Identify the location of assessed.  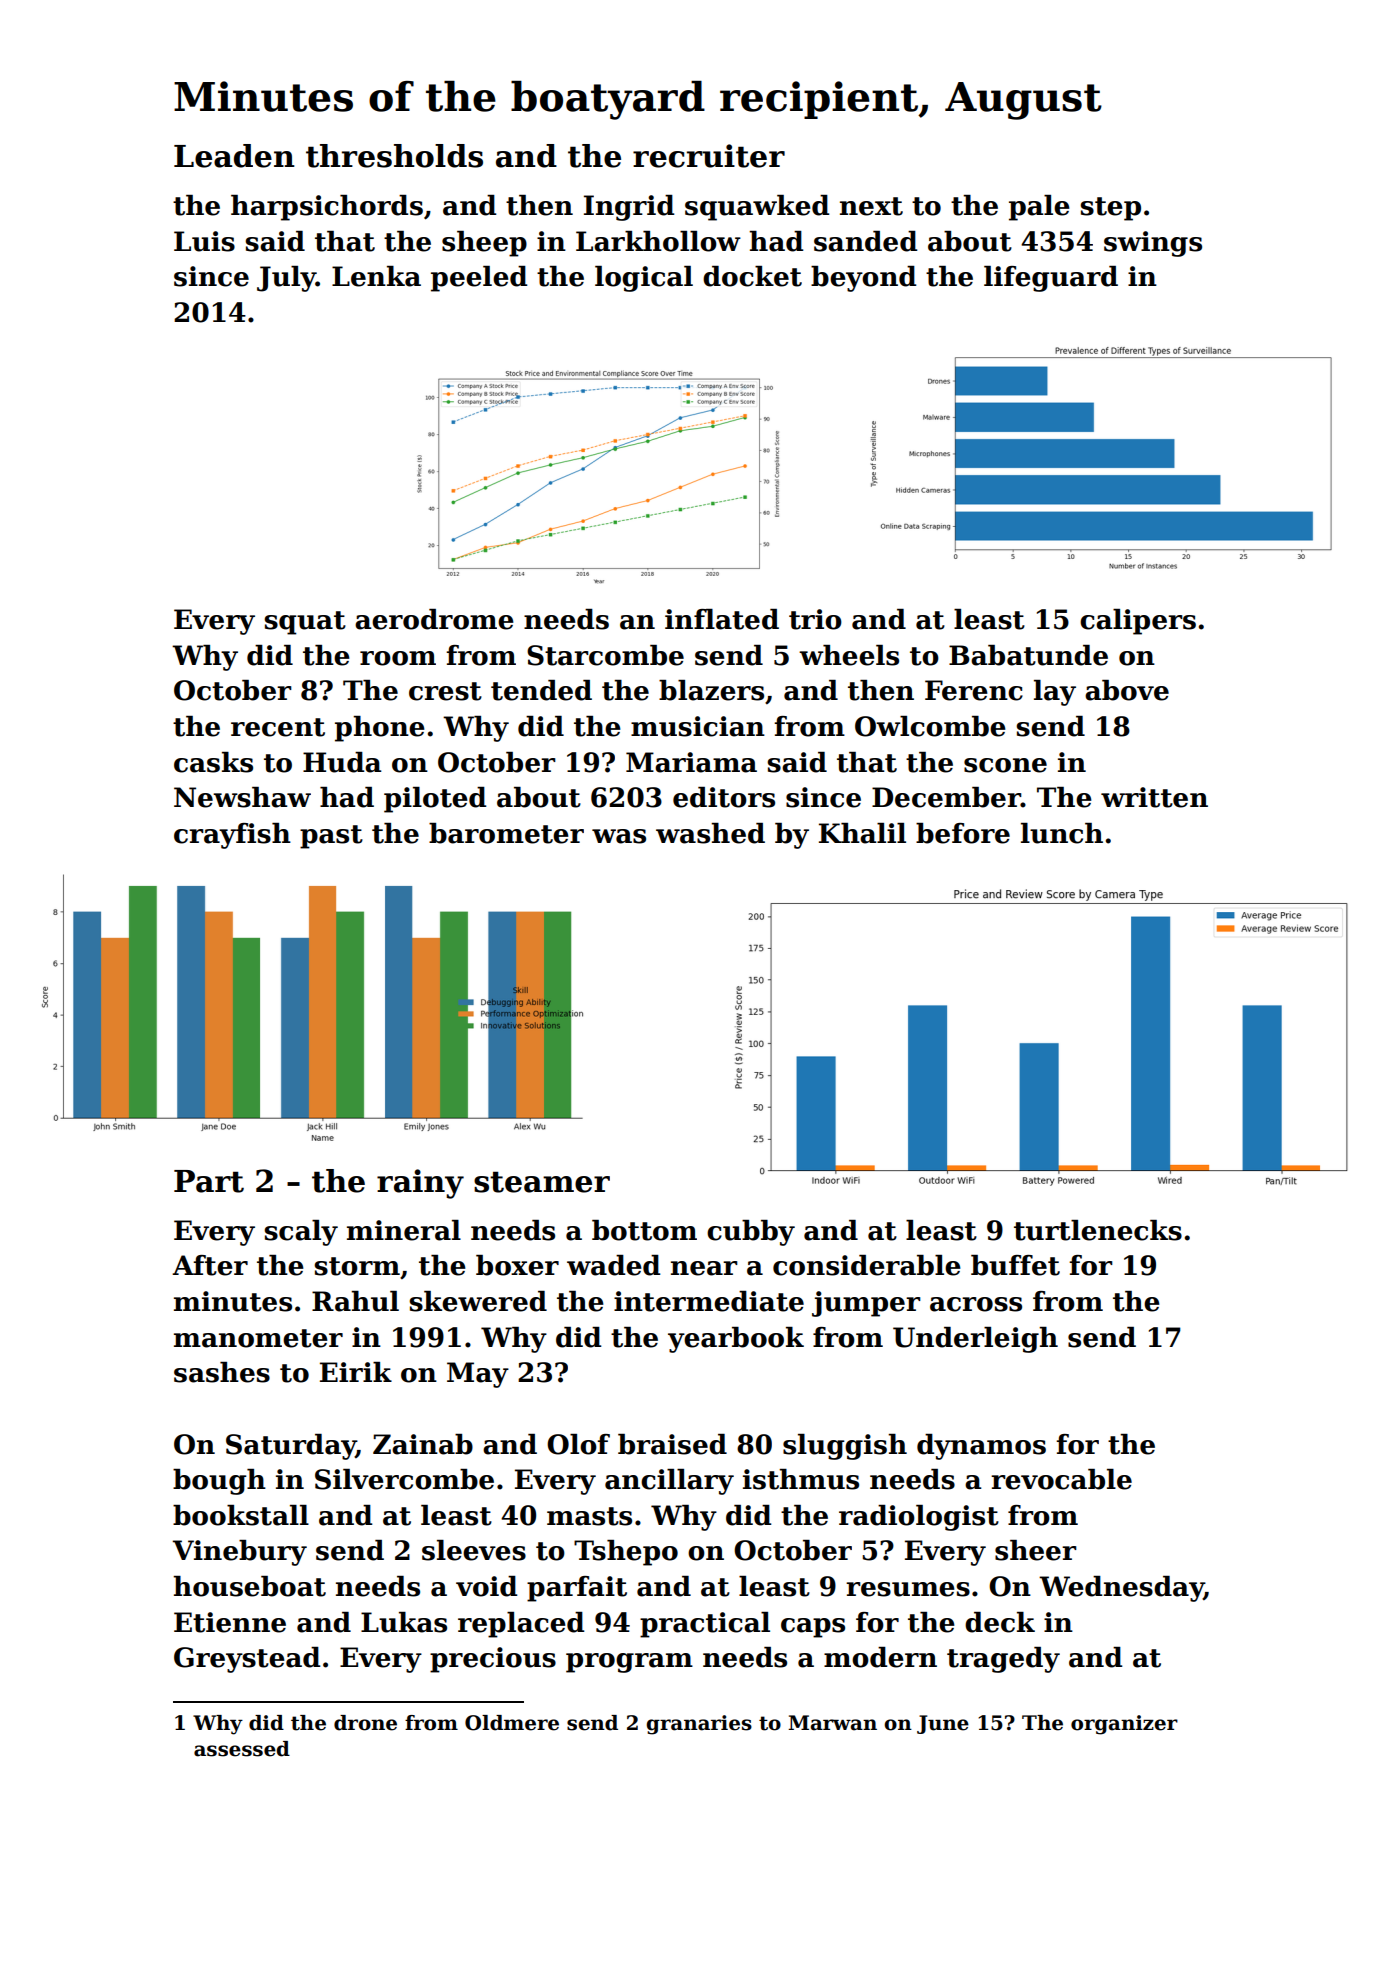
(242, 1749).
